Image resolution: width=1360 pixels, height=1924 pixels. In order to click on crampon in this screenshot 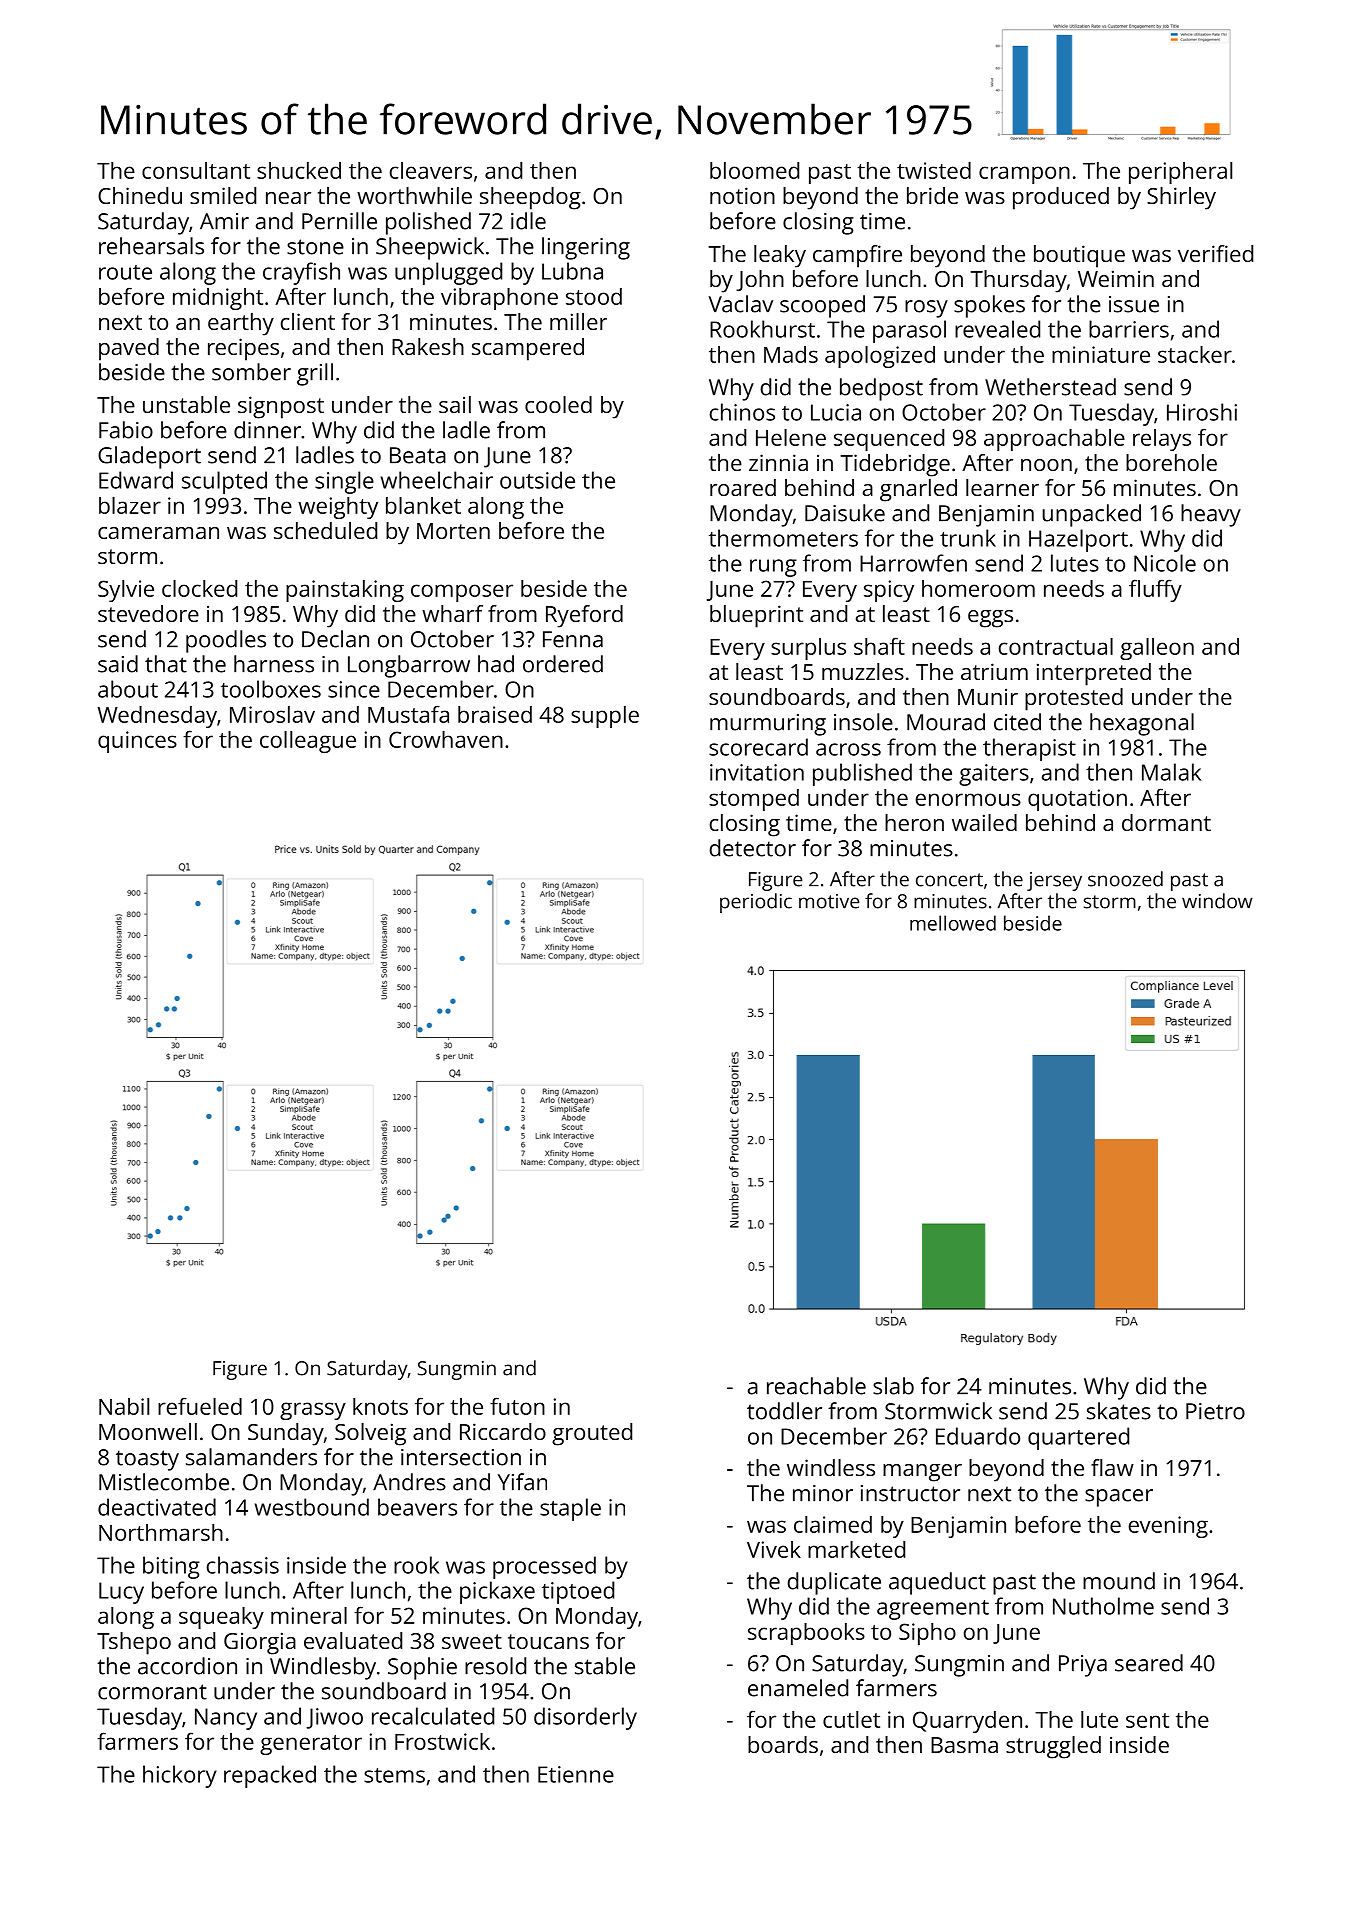, I will do `click(1024, 175)`.
